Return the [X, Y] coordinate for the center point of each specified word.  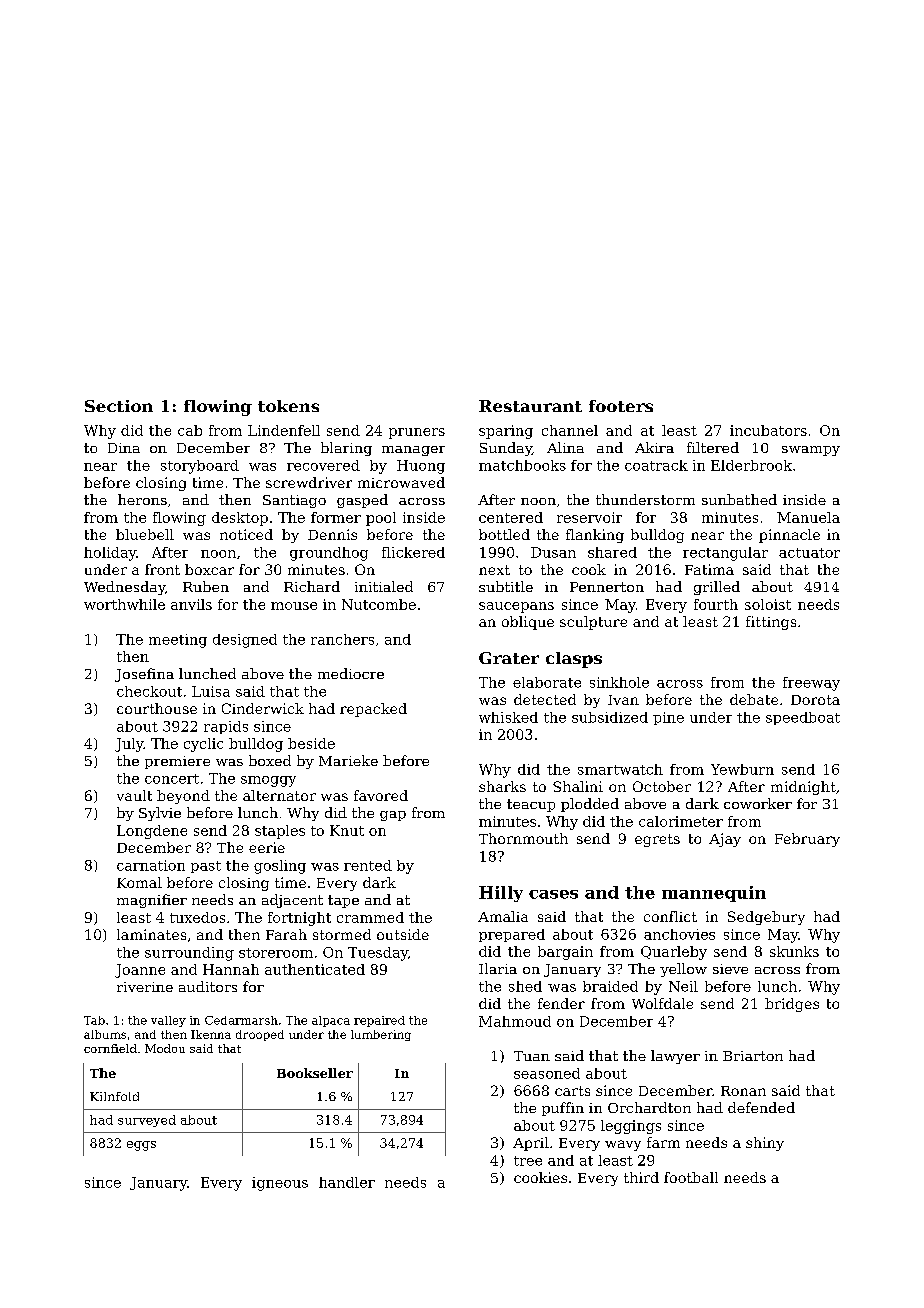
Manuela [808, 517]
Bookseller [315, 1073]
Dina [124, 448]
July [129, 745]
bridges [792, 1005]
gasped [362, 501]
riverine [145, 987]
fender [561, 1003]
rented [368, 865]
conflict [670, 916]
